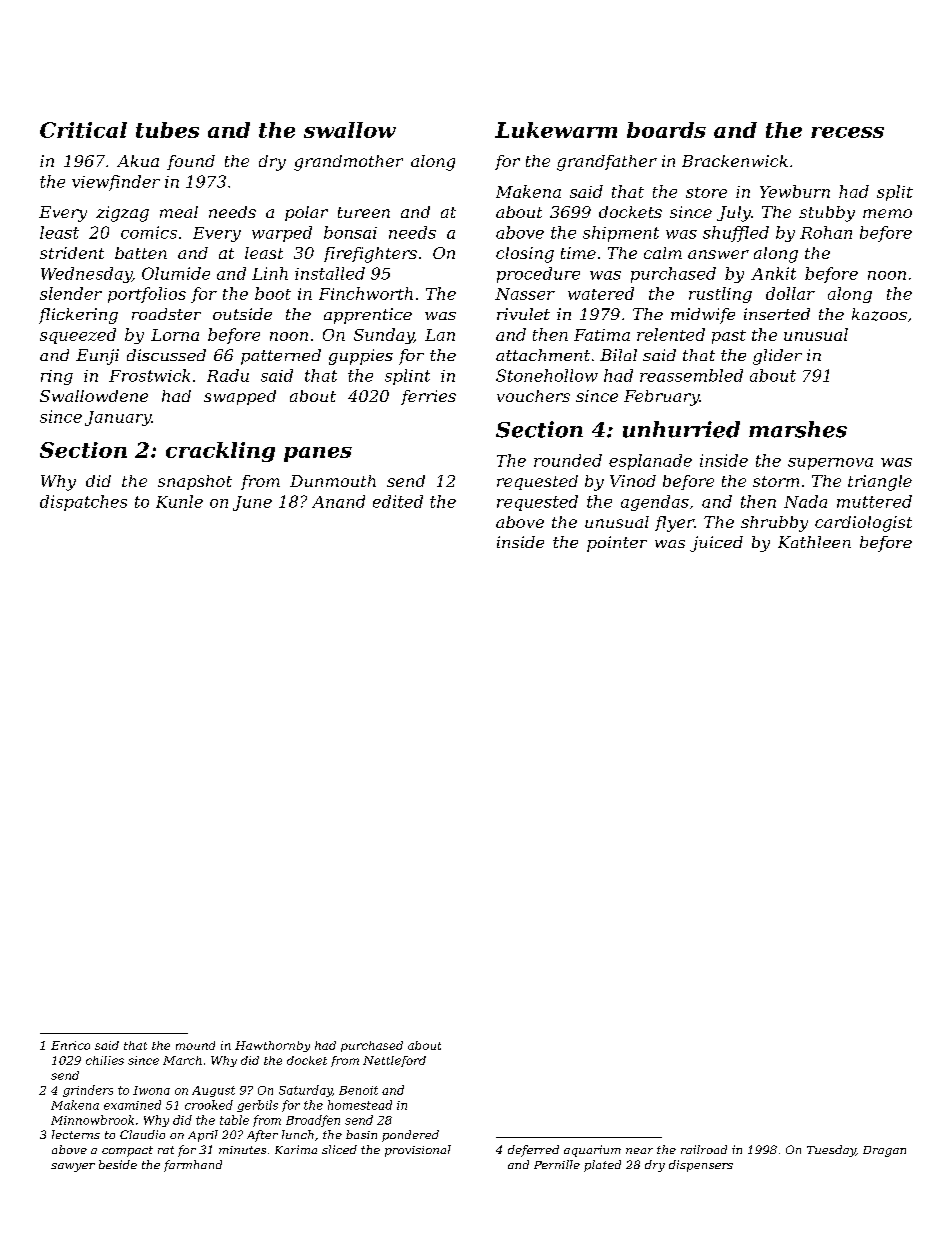  I want to click on Lukewarm, so click(556, 130).
